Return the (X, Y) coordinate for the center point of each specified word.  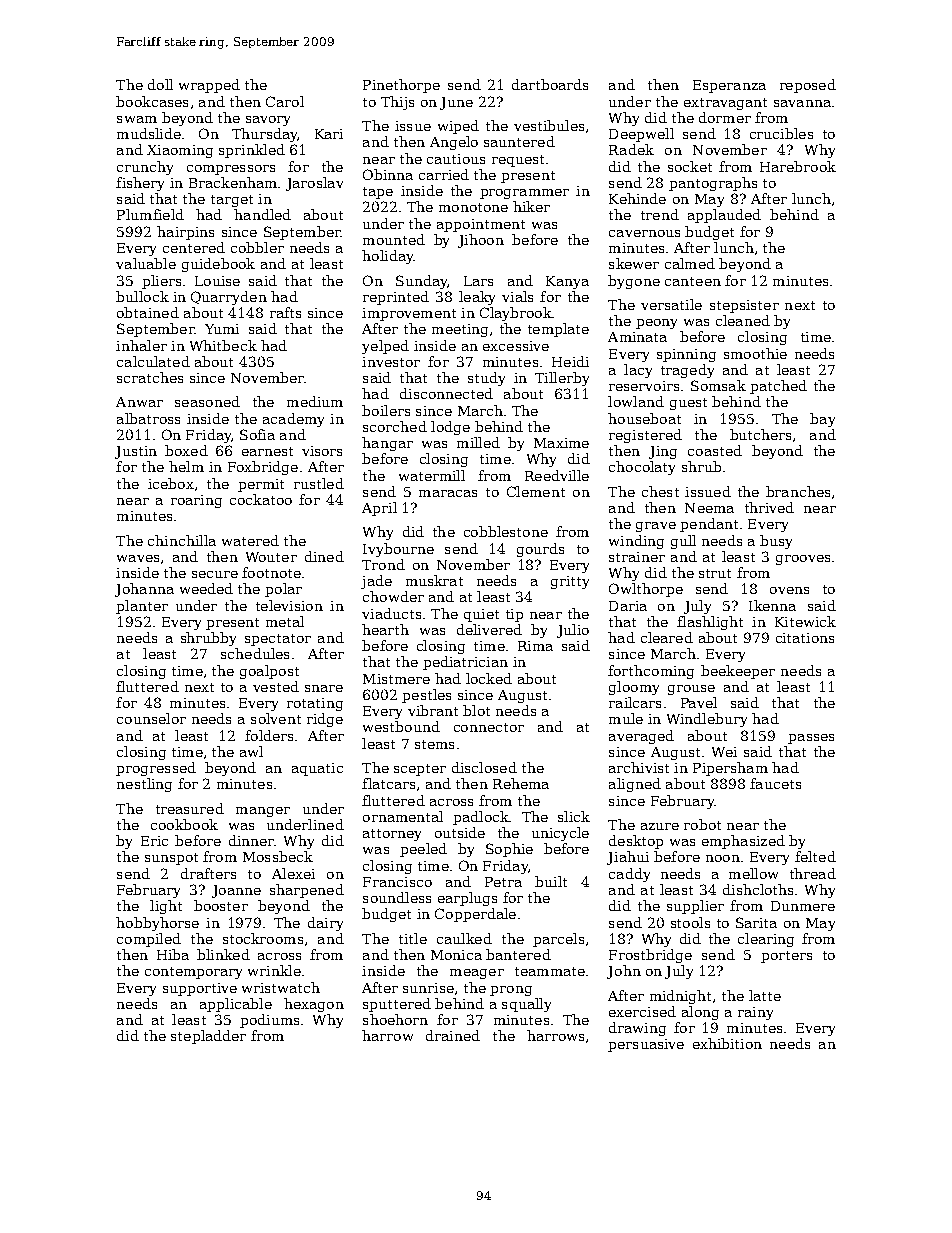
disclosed (484, 767)
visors (322, 451)
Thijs (397, 103)
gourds (540, 550)
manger (263, 812)
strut (715, 573)
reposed (808, 86)
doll (160, 84)
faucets (775, 783)
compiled (149, 940)
